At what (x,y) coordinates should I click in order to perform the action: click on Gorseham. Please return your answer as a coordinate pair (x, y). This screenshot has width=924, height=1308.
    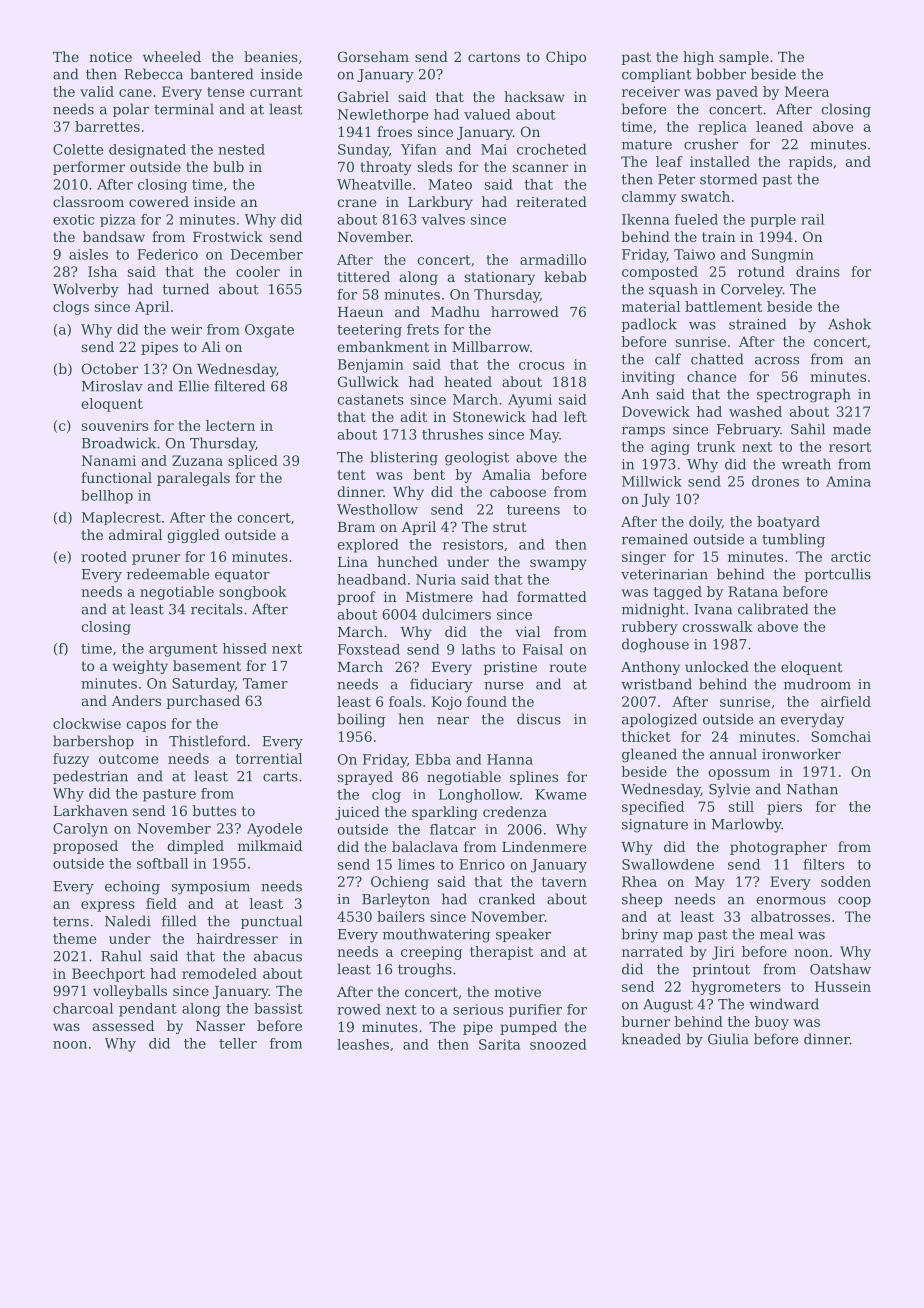
    Looking at the image, I should click on (373, 56).
